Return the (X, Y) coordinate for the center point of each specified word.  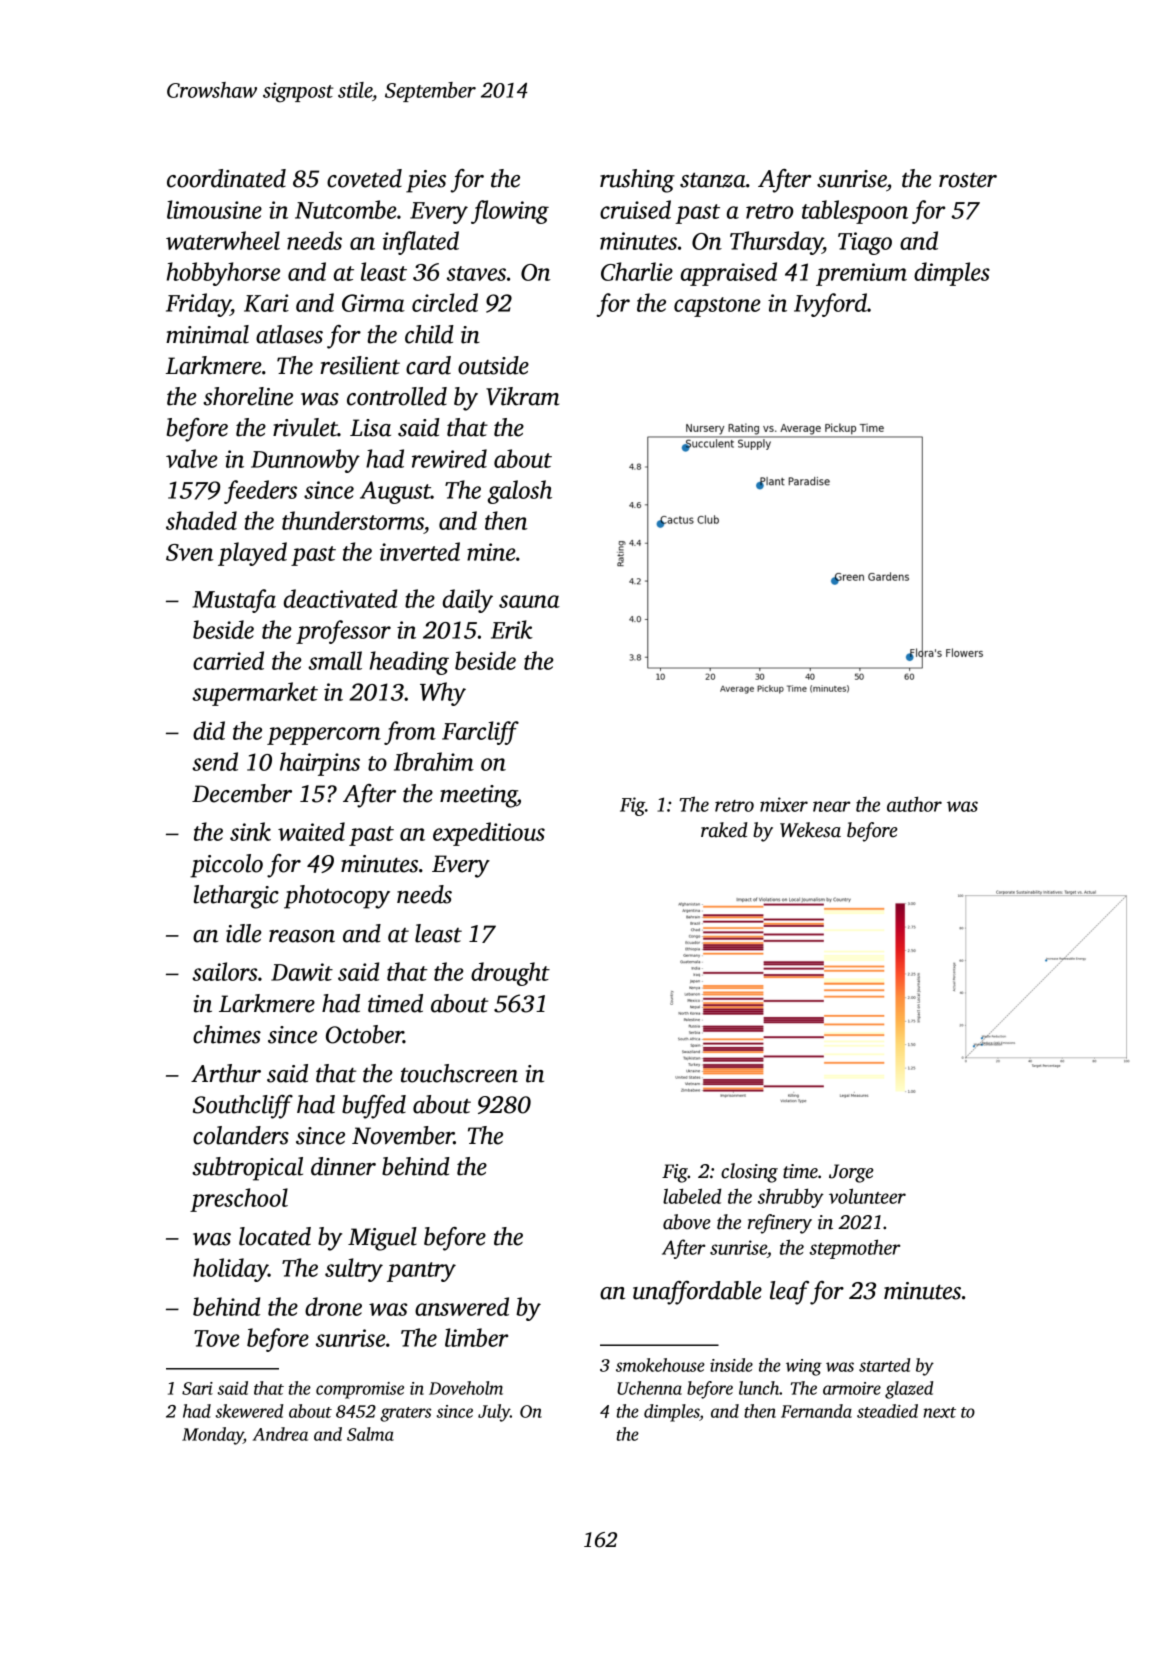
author (914, 804)
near (832, 806)
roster (968, 180)
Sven (190, 552)
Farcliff (480, 733)
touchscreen (459, 1073)
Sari (197, 1388)
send (215, 761)
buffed (374, 1107)
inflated (421, 243)
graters (405, 1414)
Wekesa (810, 830)
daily (468, 601)
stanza (713, 180)
